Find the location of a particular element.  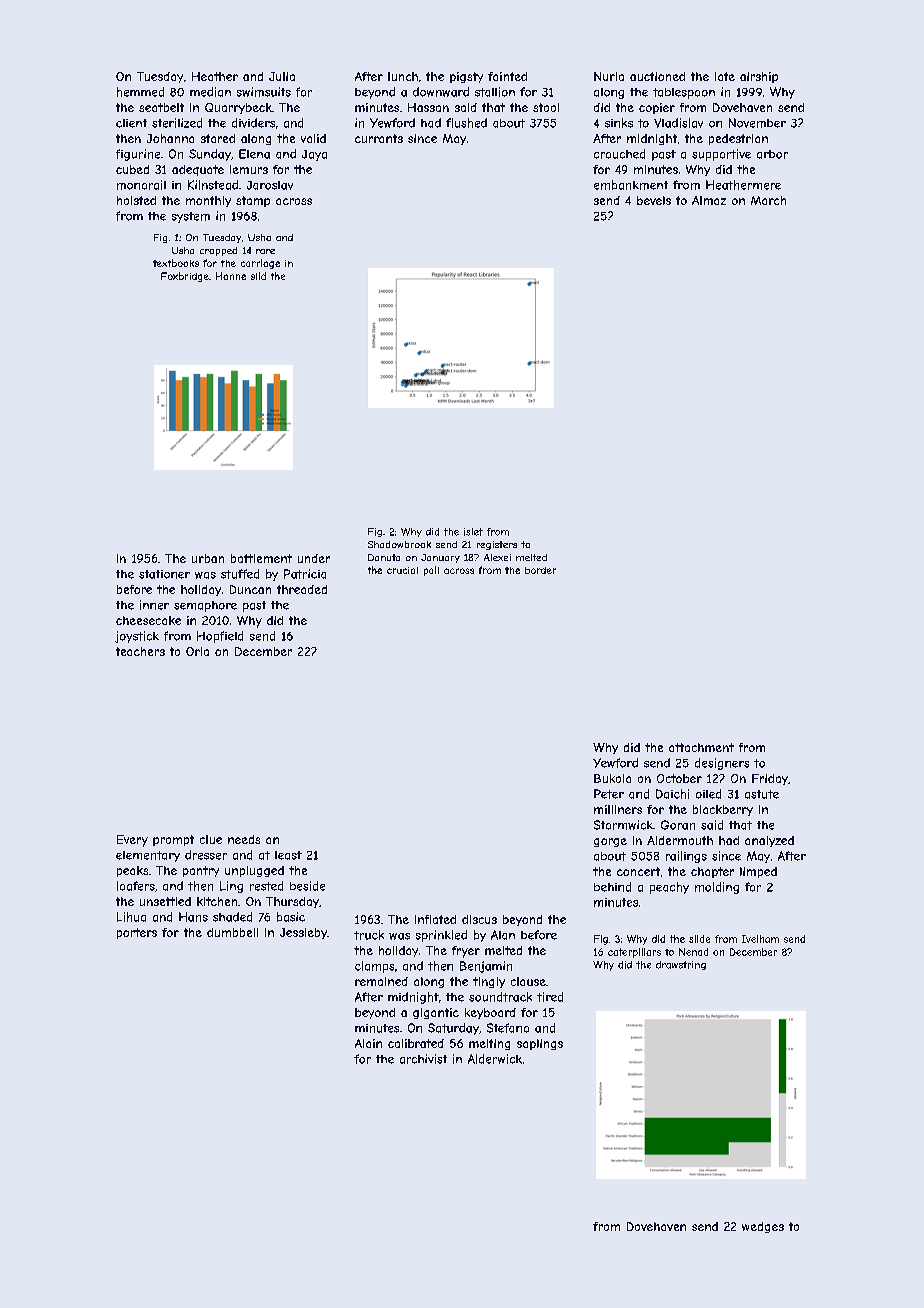

rare is located at coordinates (265, 251).
